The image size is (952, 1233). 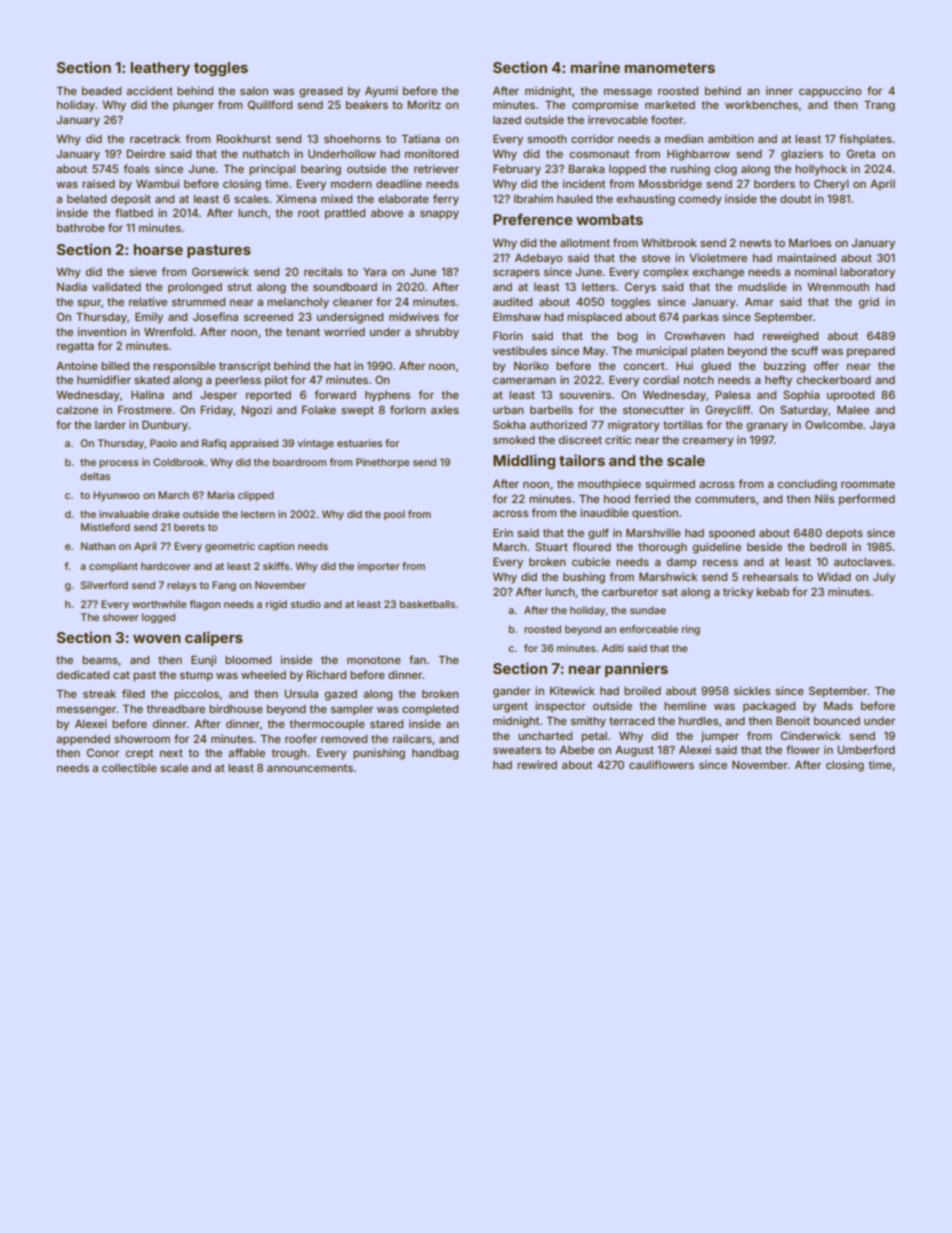 What do you see at coordinates (381, 92) in the screenshot?
I see `Ayumi` at bounding box center [381, 92].
